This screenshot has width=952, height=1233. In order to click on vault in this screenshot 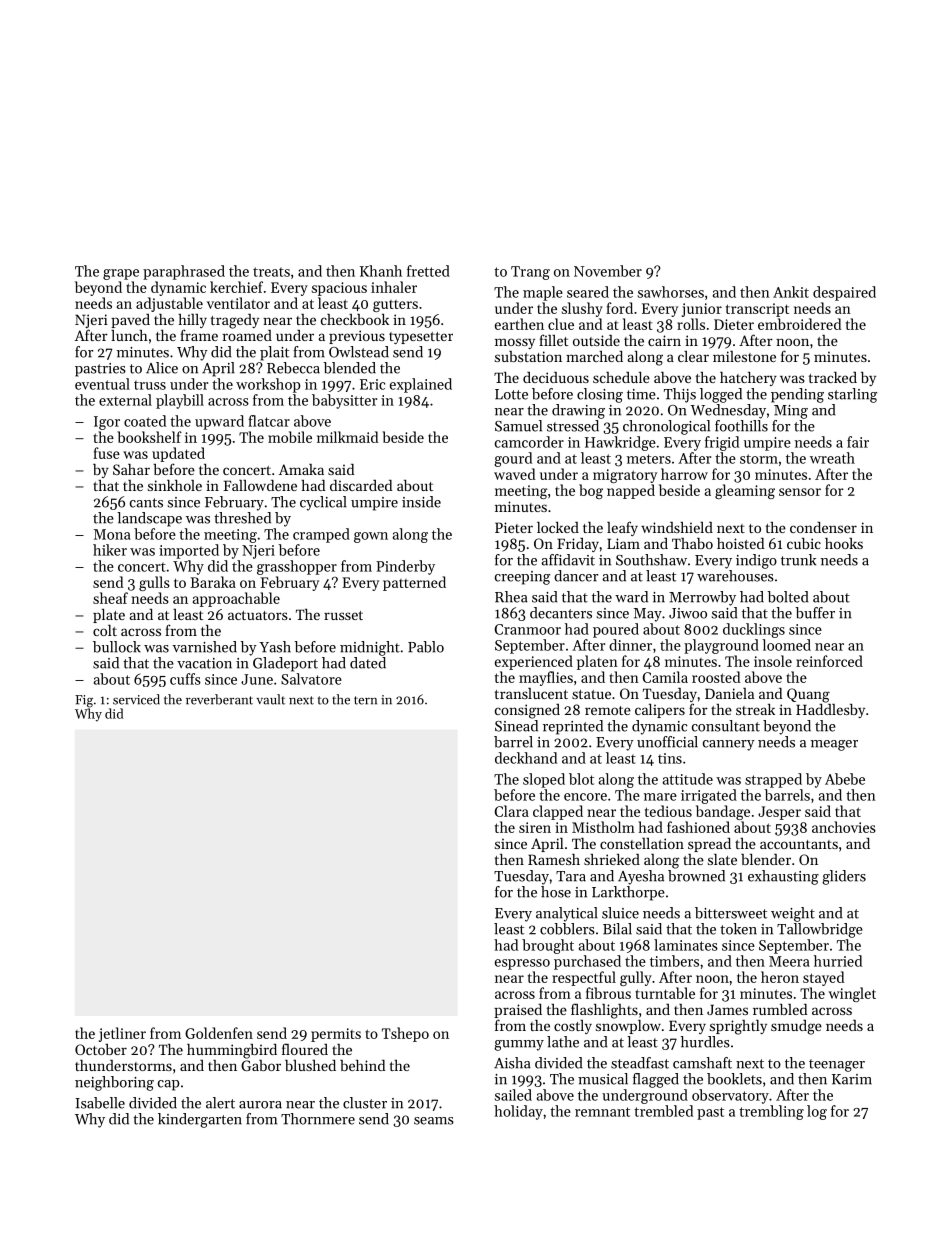, I will do `click(270, 699)`.
